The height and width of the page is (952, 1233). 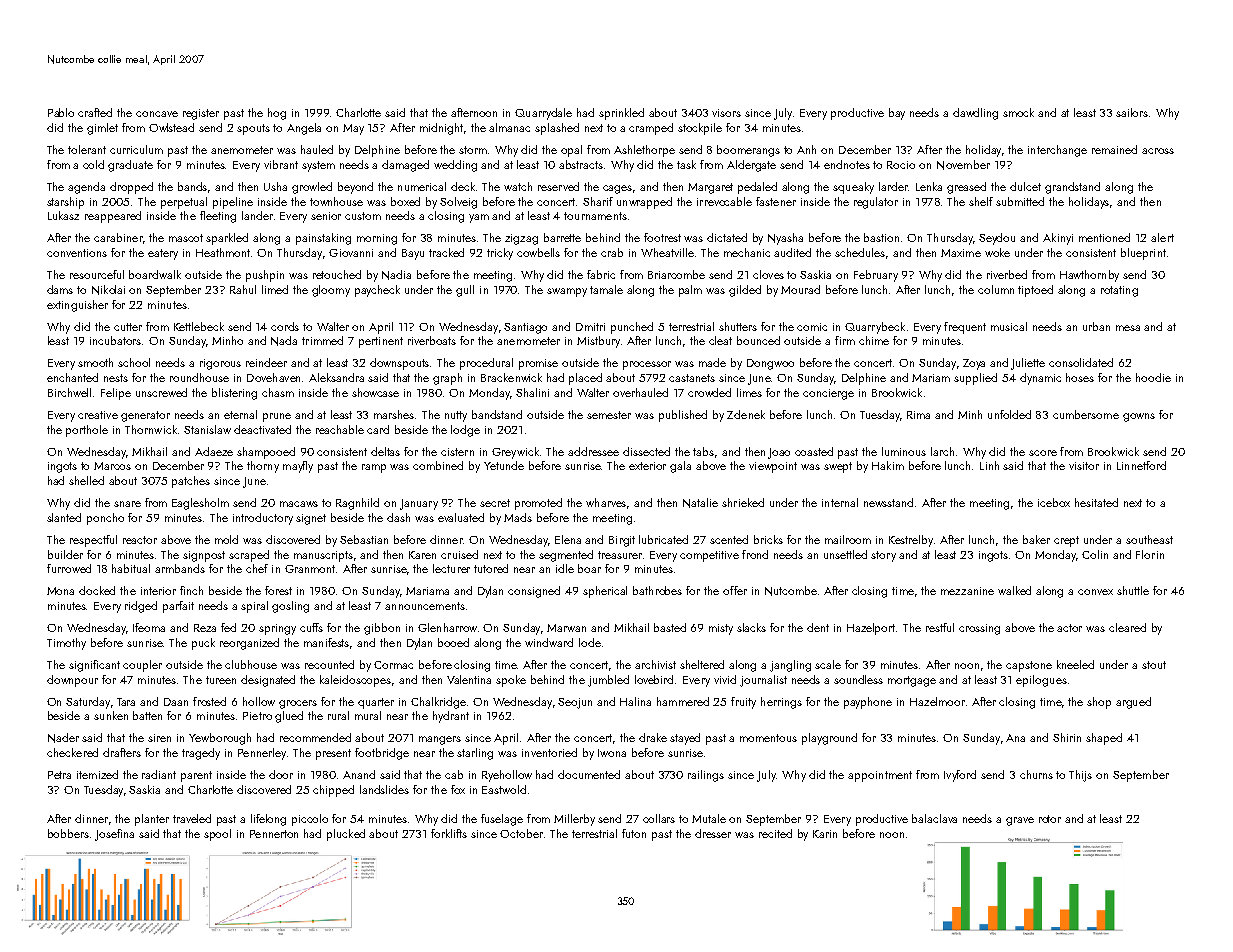 What do you see at coordinates (515, 453) in the page?
I see `Greywick` at bounding box center [515, 453].
